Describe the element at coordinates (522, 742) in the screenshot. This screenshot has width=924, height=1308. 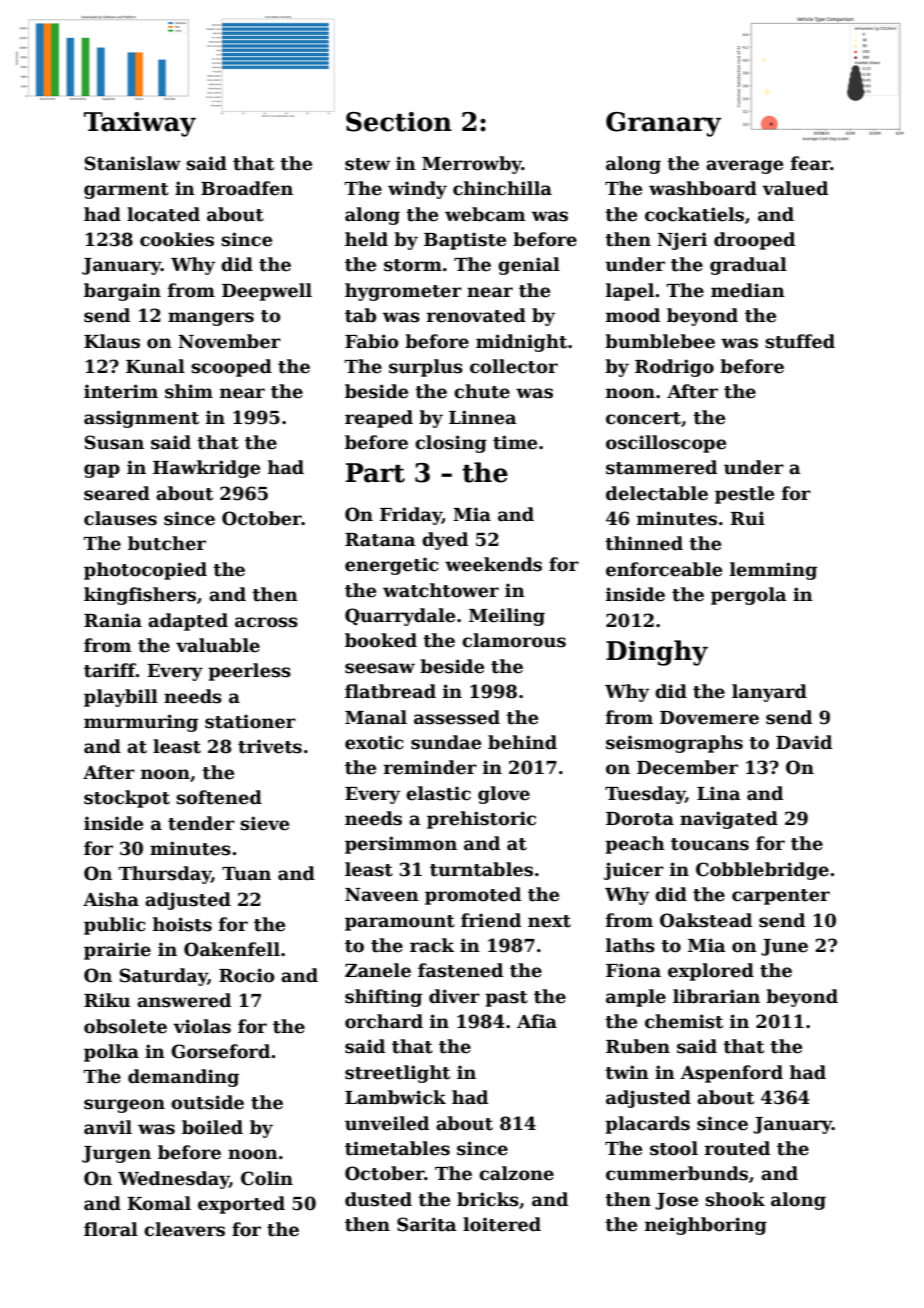
I see `behind` at that location.
